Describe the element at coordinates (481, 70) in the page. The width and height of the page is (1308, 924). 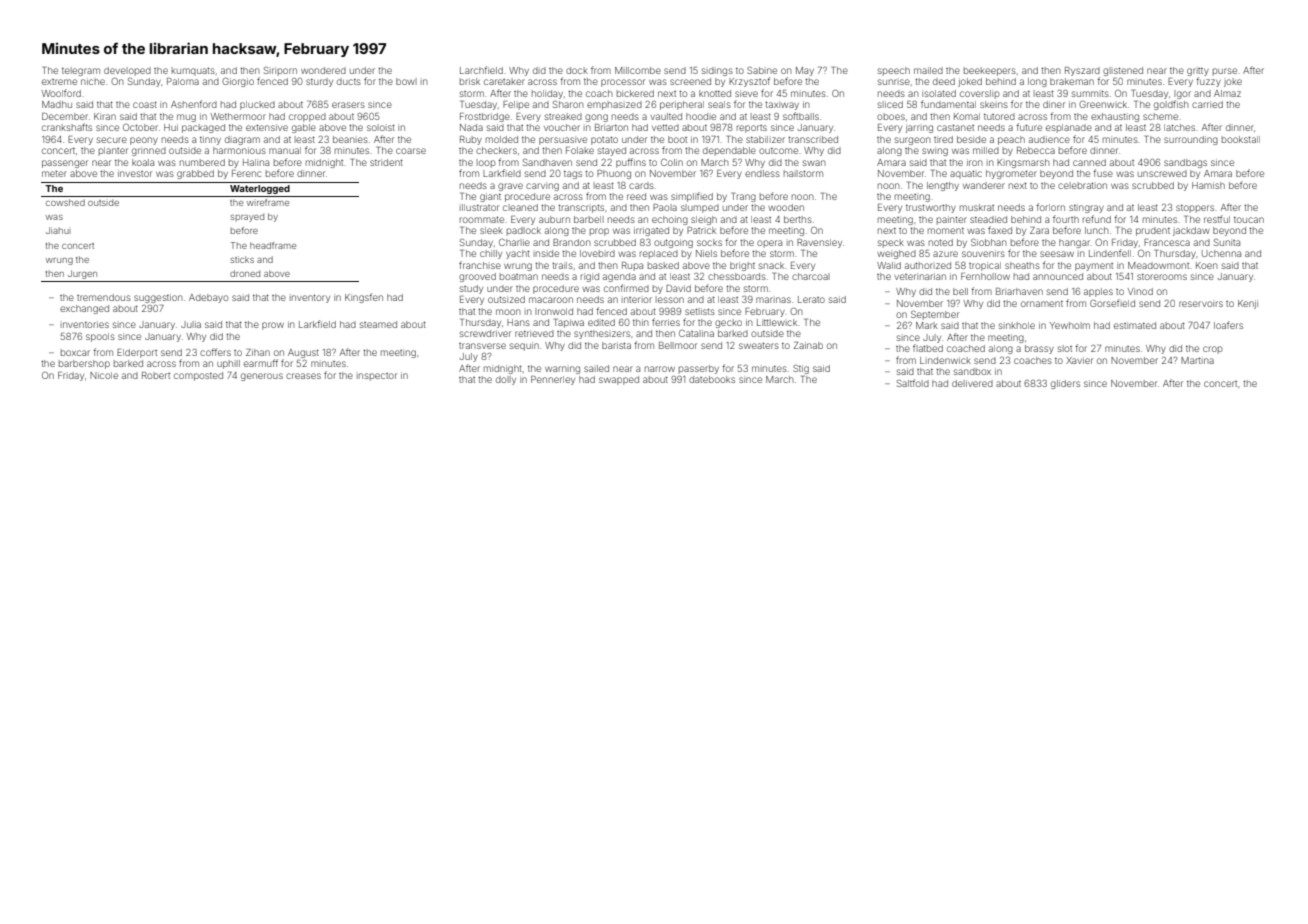
I see `Larchfield` at that location.
